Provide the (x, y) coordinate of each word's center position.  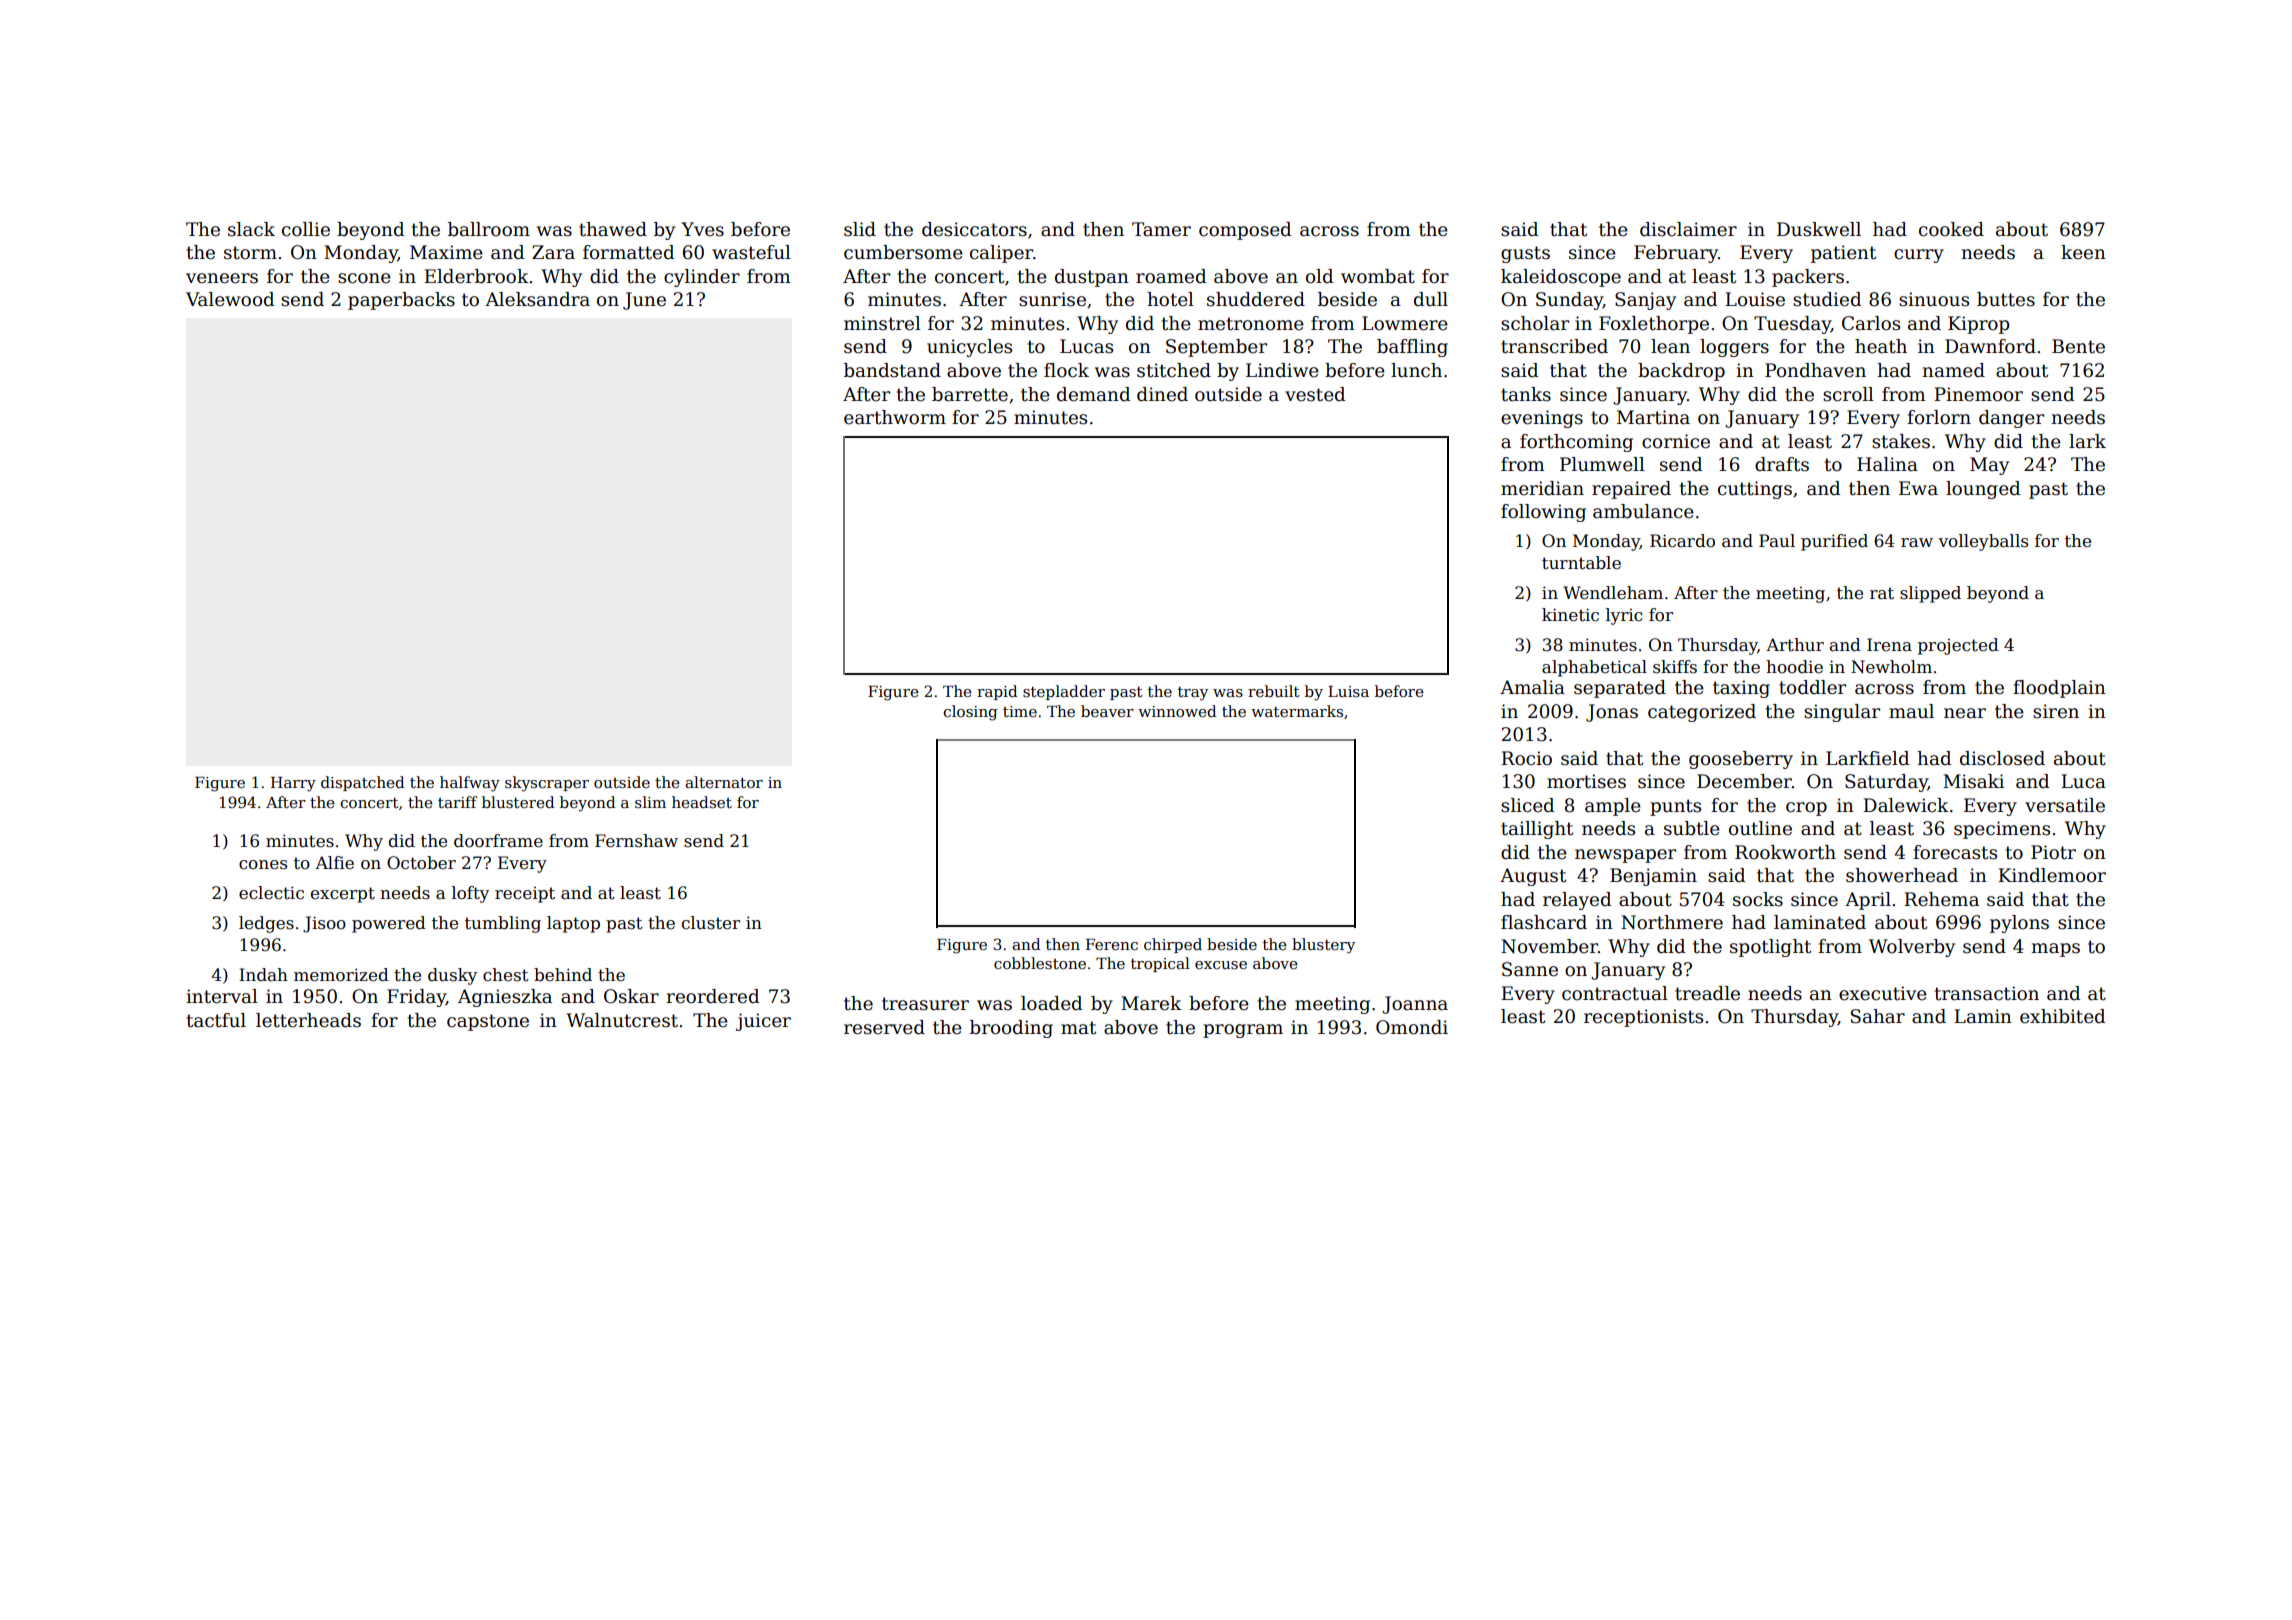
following (1543, 513)
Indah (263, 974)
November (1549, 946)
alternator (724, 782)
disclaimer (1688, 229)
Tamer (1161, 229)
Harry (293, 784)
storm (250, 253)
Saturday (1886, 783)
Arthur (1795, 645)
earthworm (895, 417)
